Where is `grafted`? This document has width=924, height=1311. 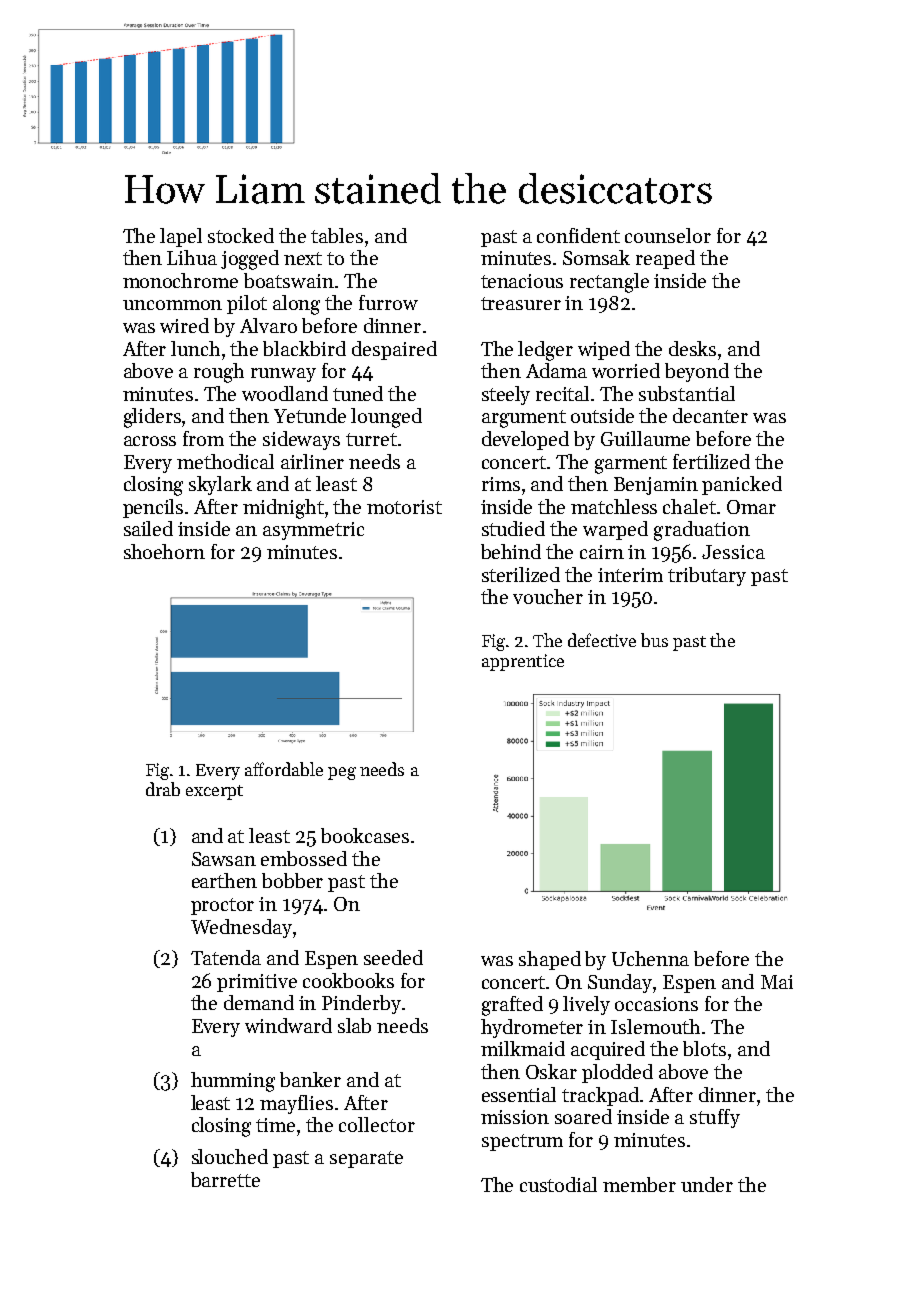 grafted is located at coordinates (512, 1006).
